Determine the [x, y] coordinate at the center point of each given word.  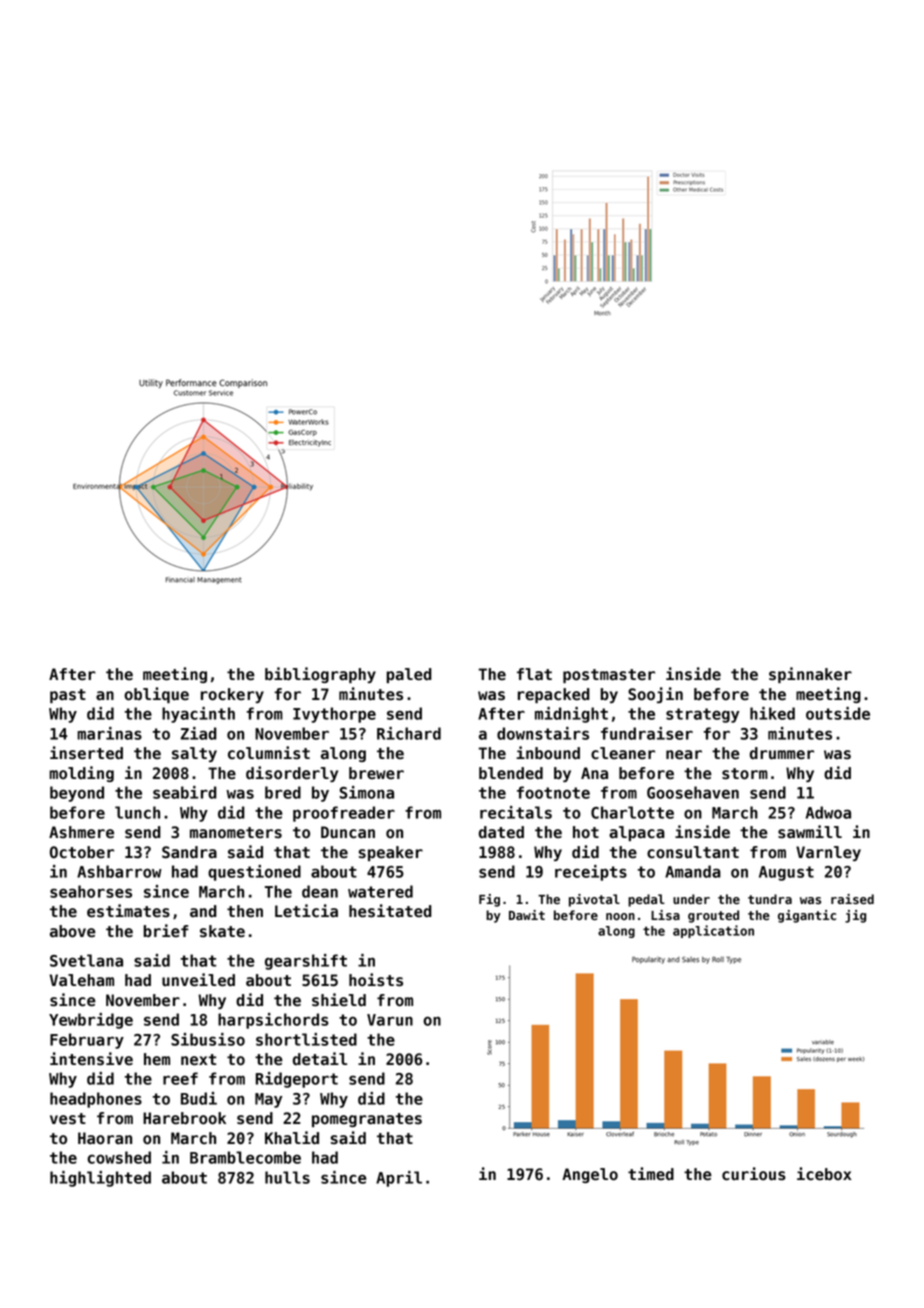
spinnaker [810, 675]
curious [754, 1174]
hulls [287, 1177]
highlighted [100, 1179]
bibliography [320, 675]
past [68, 696]
